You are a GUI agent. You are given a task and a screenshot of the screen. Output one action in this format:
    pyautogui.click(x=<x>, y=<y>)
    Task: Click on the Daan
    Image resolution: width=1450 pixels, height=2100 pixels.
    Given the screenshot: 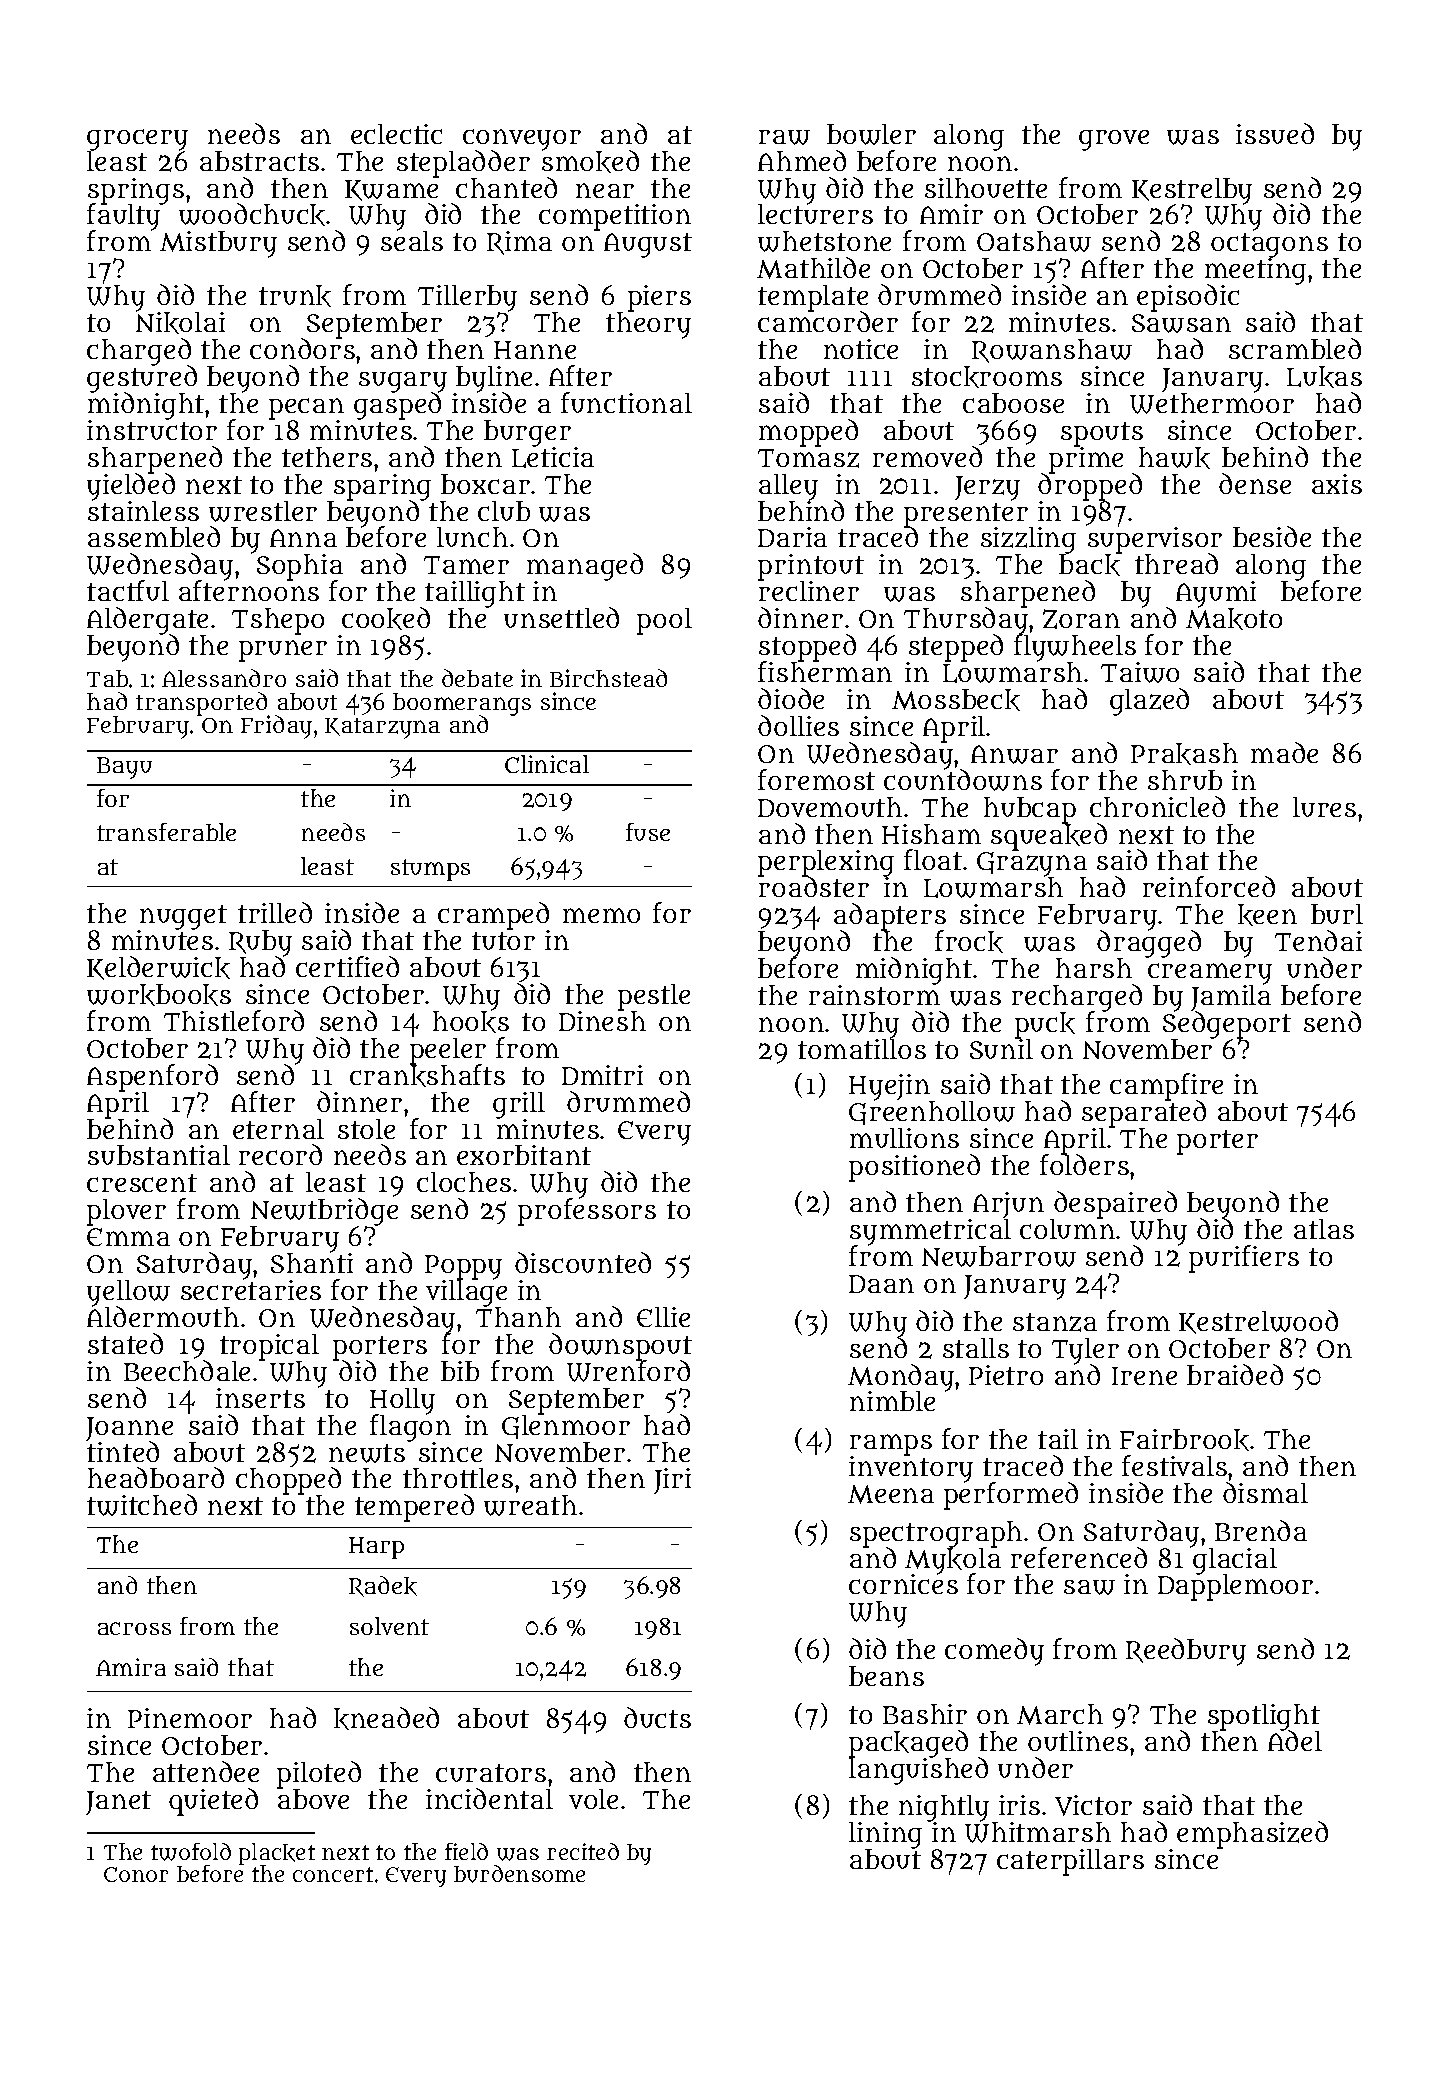 What is the action you would take?
    pyautogui.click(x=881, y=1284)
